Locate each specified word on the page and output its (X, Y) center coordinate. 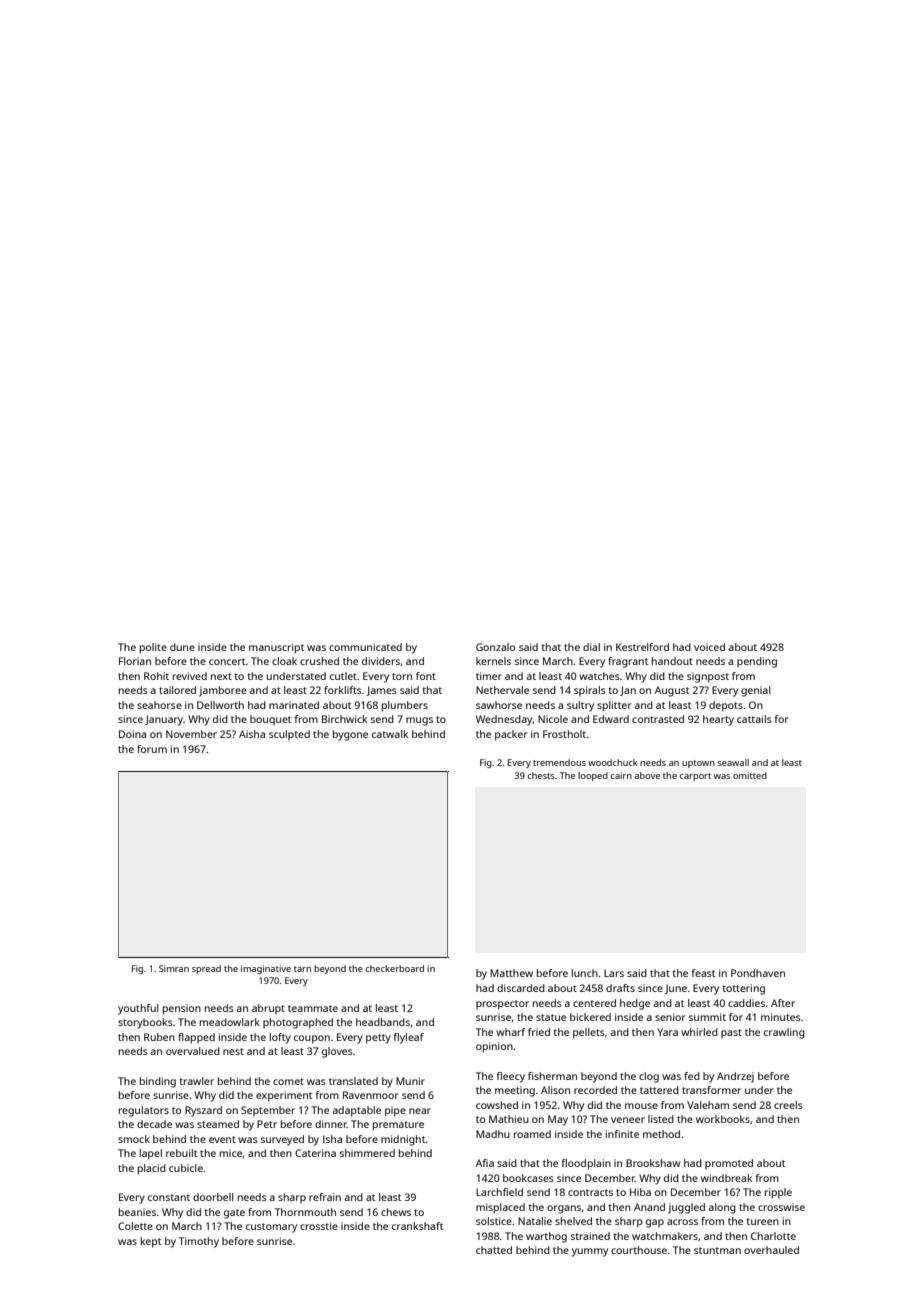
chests (541, 775)
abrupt (268, 1009)
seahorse (159, 705)
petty (378, 1039)
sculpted (289, 735)
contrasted (658, 719)
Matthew (511, 973)
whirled (699, 1032)
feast (703, 973)
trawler (196, 1081)
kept (151, 1242)
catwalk (390, 734)
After (783, 1003)
